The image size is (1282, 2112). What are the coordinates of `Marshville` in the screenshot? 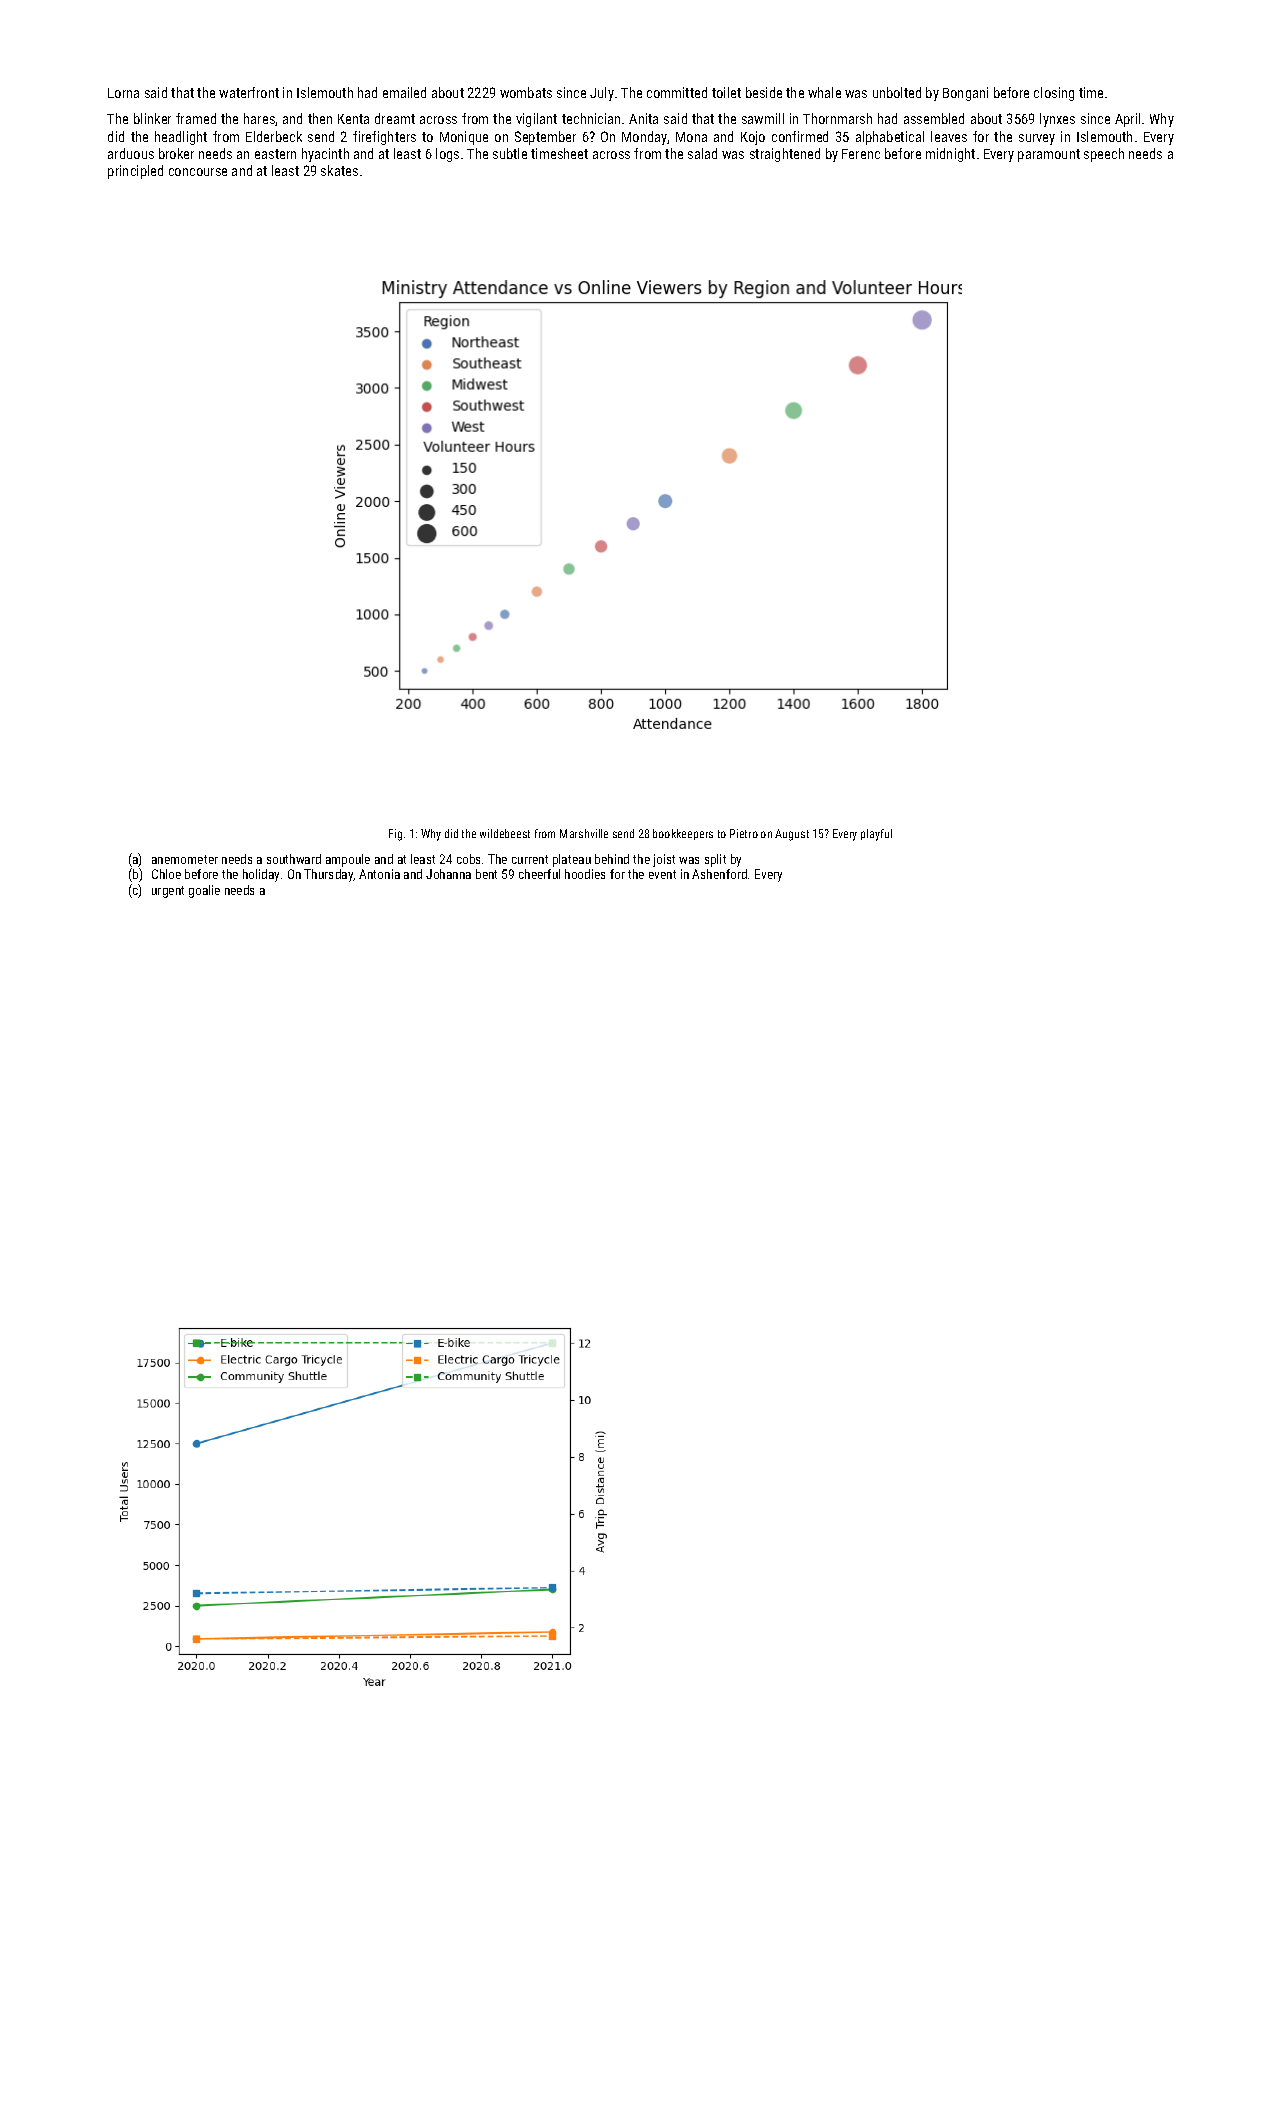 It's located at (584, 833).
